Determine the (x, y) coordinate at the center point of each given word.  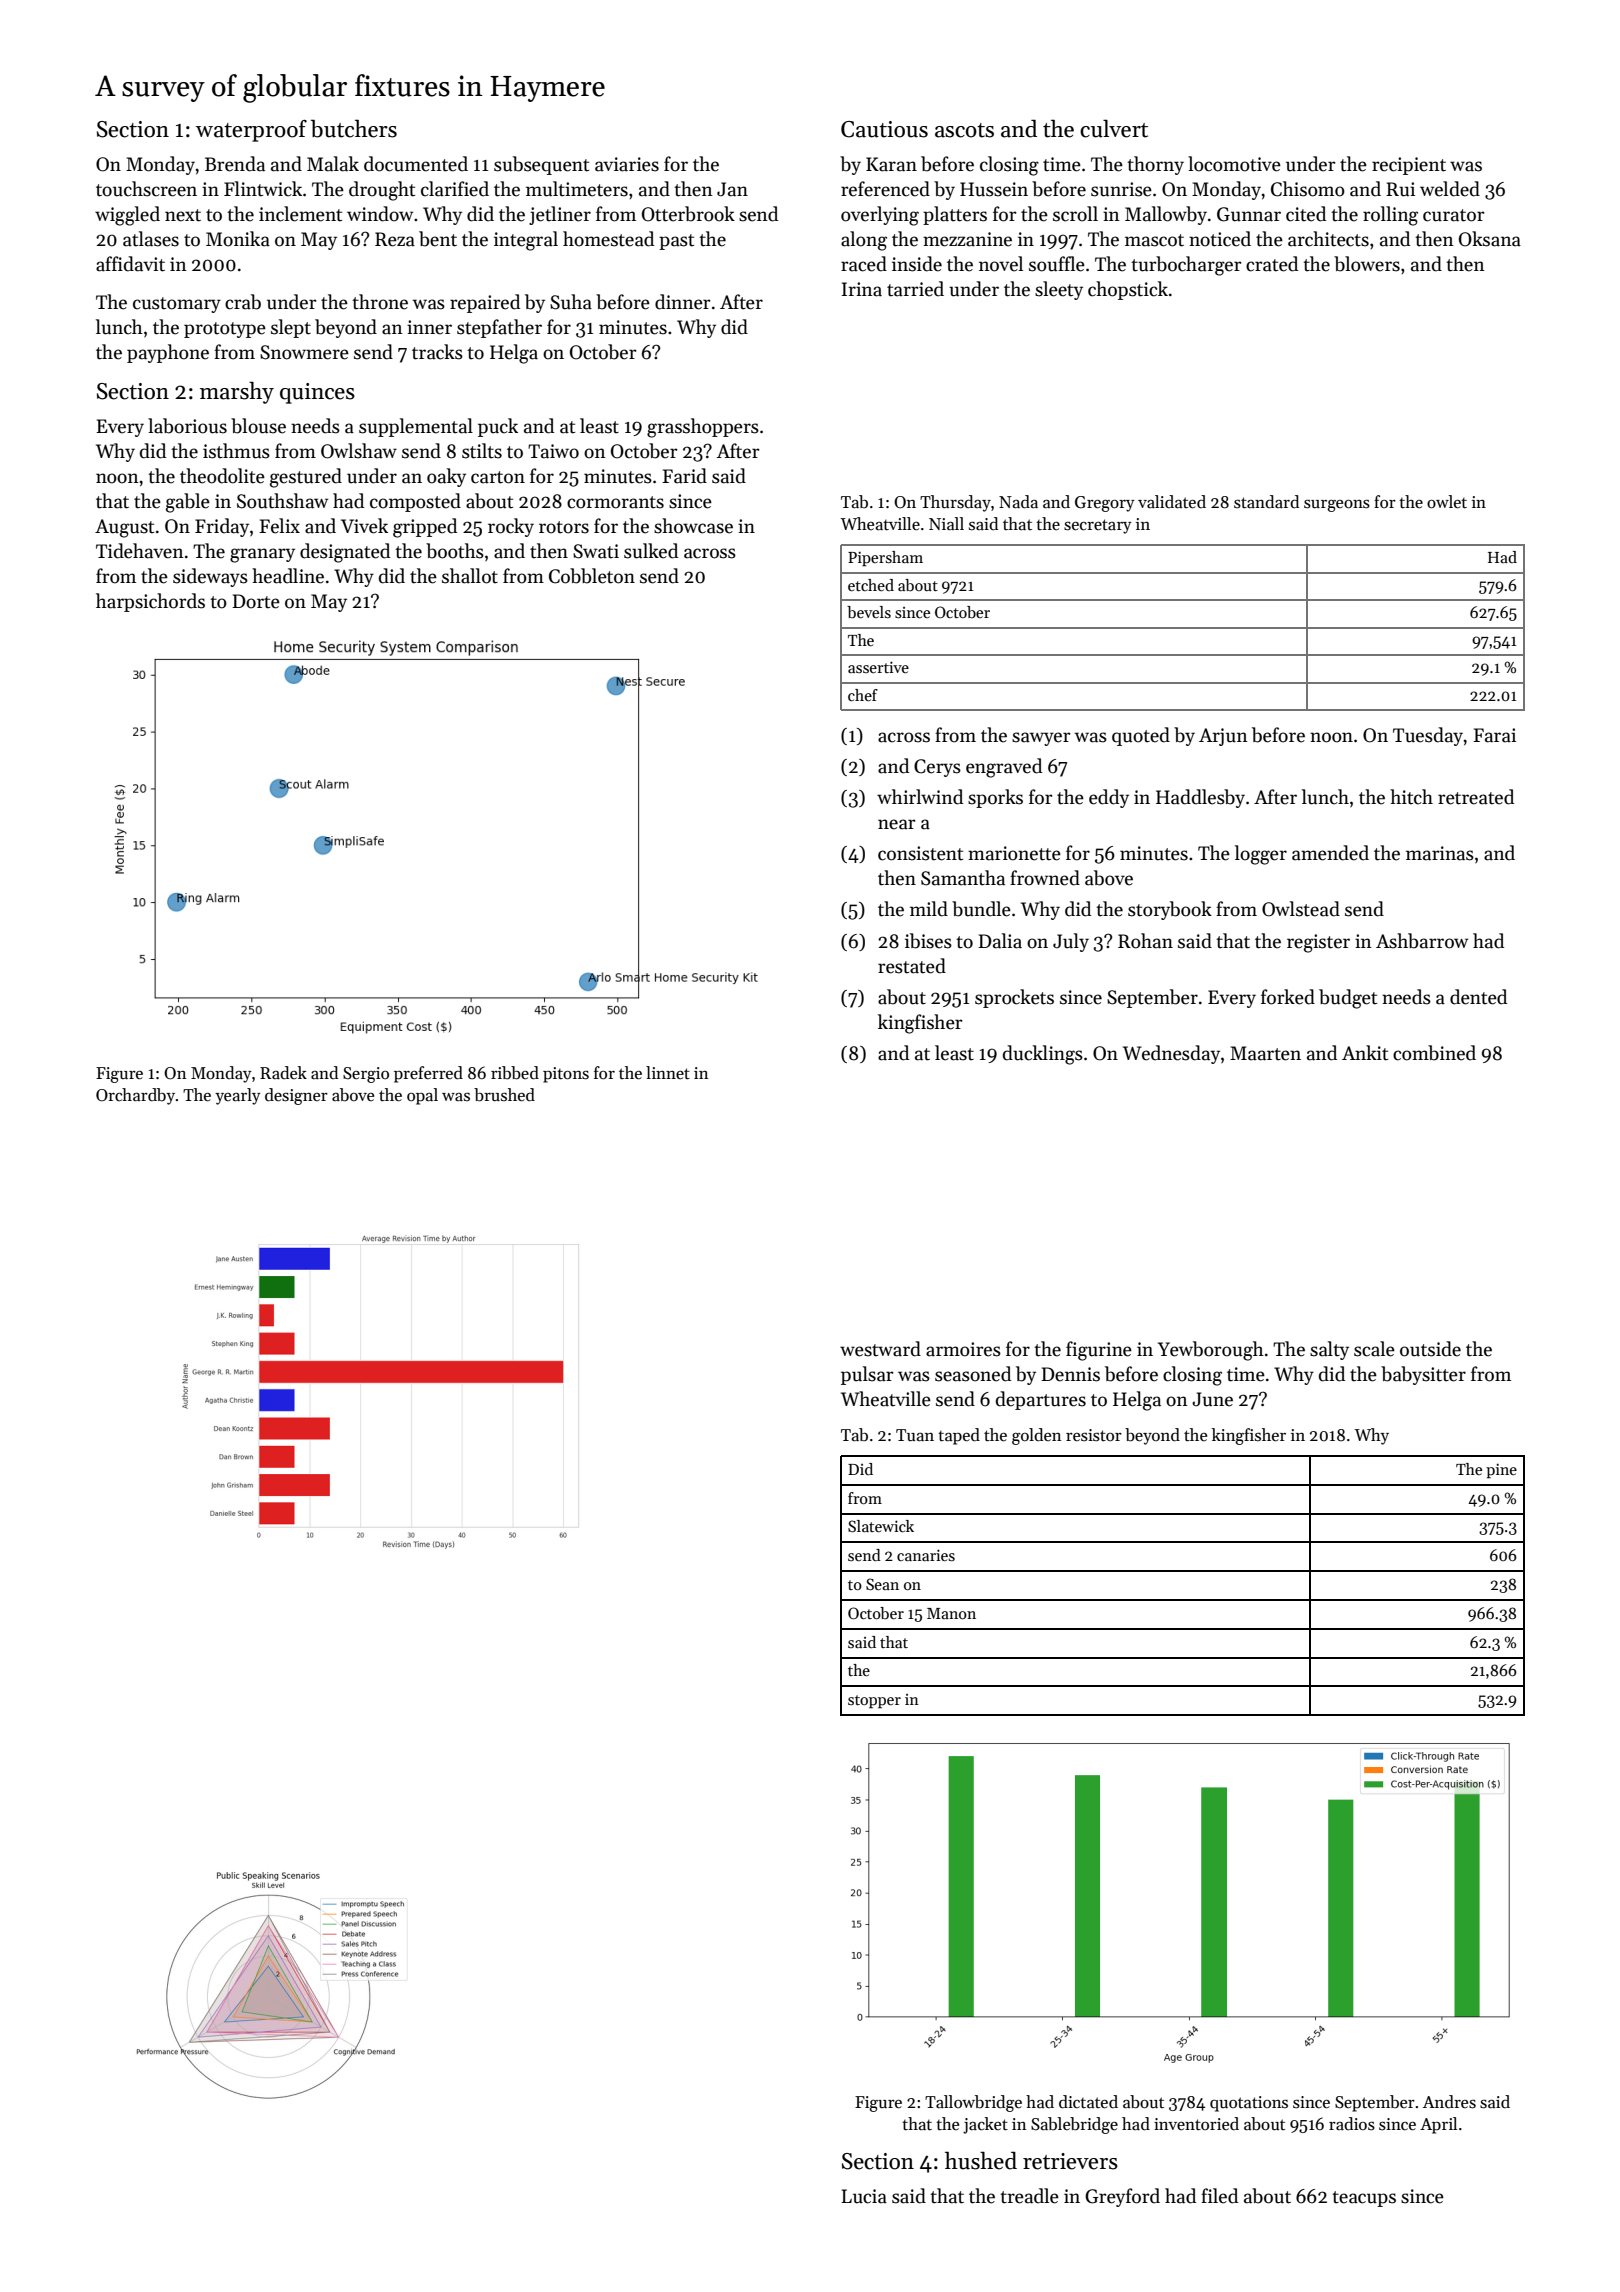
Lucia (864, 2196)
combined (1434, 1053)
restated (912, 966)
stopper (874, 1702)
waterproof (251, 131)
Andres (1449, 2102)
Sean (882, 1584)
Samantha (963, 878)
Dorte (256, 601)
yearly (238, 1096)
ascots (964, 130)
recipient (1409, 166)
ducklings (1043, 1055)
